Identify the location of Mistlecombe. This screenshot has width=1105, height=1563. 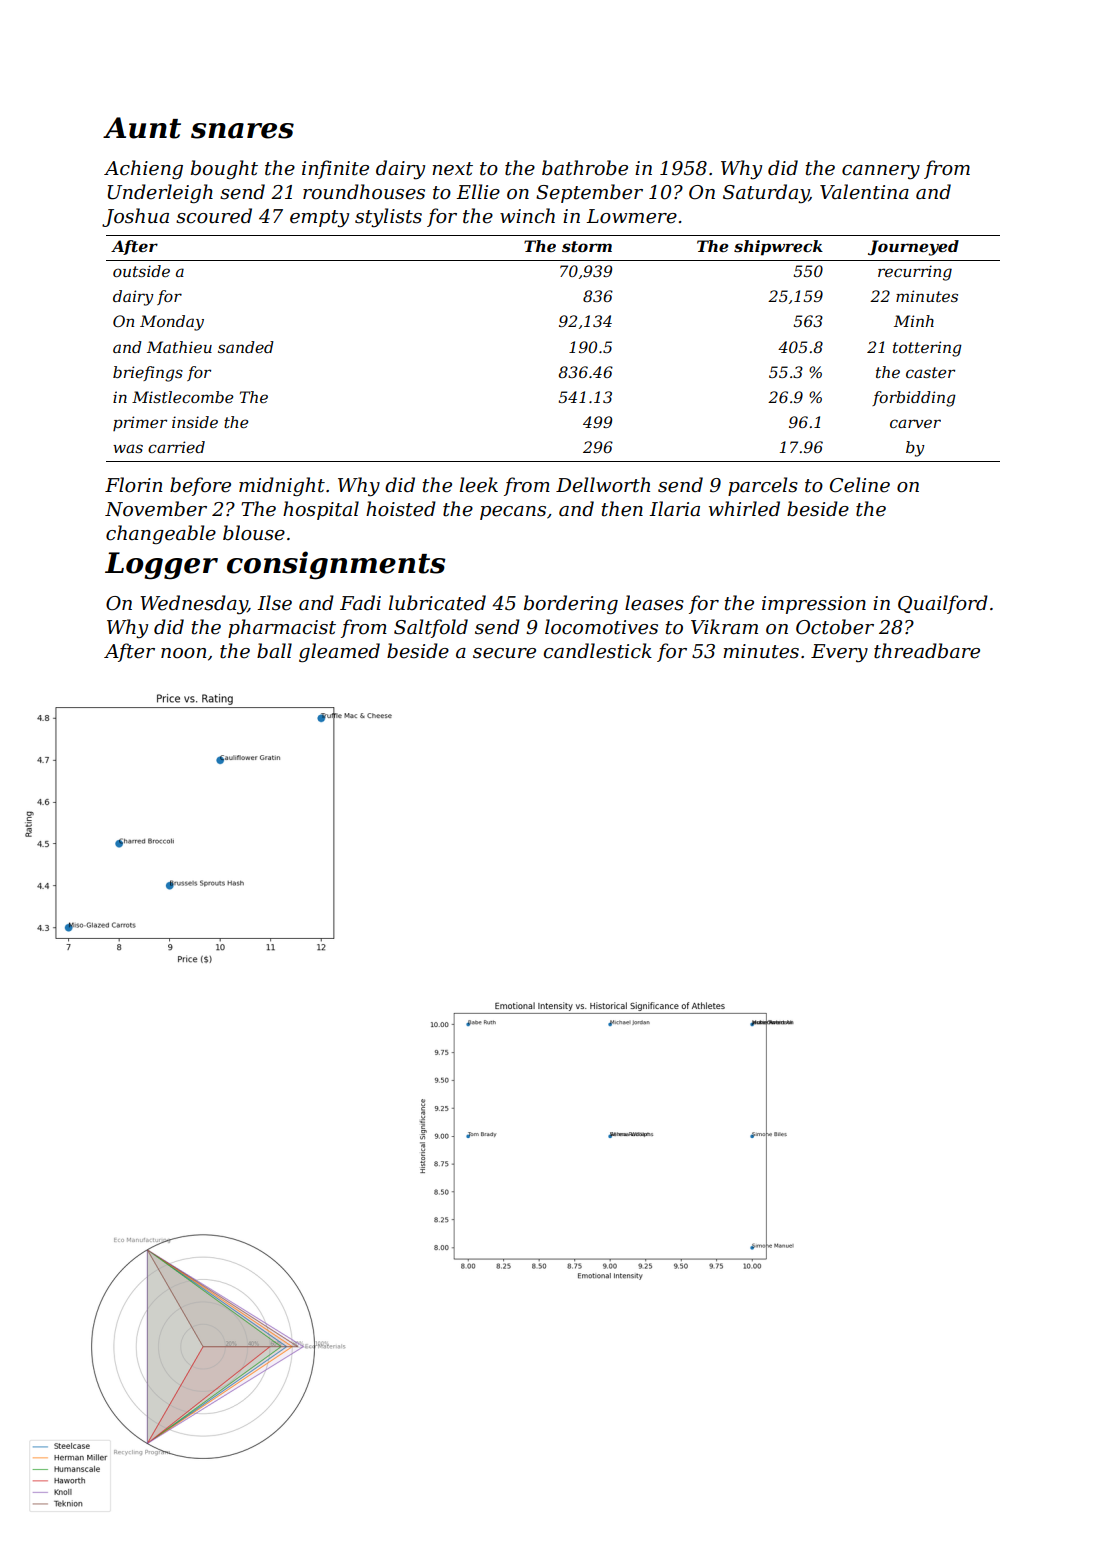
(182, 397).
